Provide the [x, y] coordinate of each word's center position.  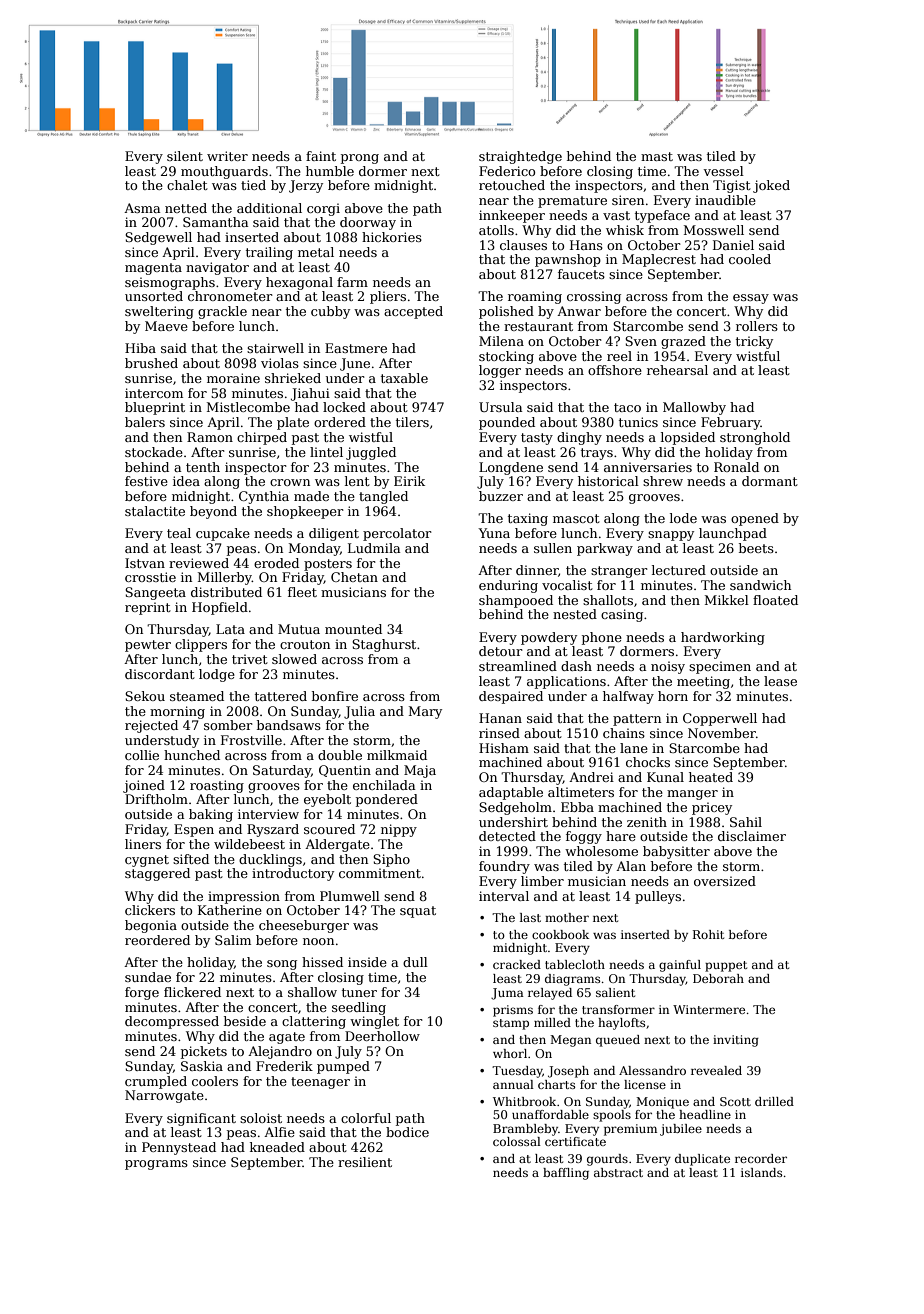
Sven [641, 341]
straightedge [520, 157]
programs [156, 1165]
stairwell [275, 348]
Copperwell [720, 719]
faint [321, 156]
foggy [584, 837]
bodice [407, 1132]
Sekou [145, 696]
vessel [723, 171]
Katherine [230, 910]
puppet [726, 966]
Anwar [579, 311]
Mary [425, 712]
